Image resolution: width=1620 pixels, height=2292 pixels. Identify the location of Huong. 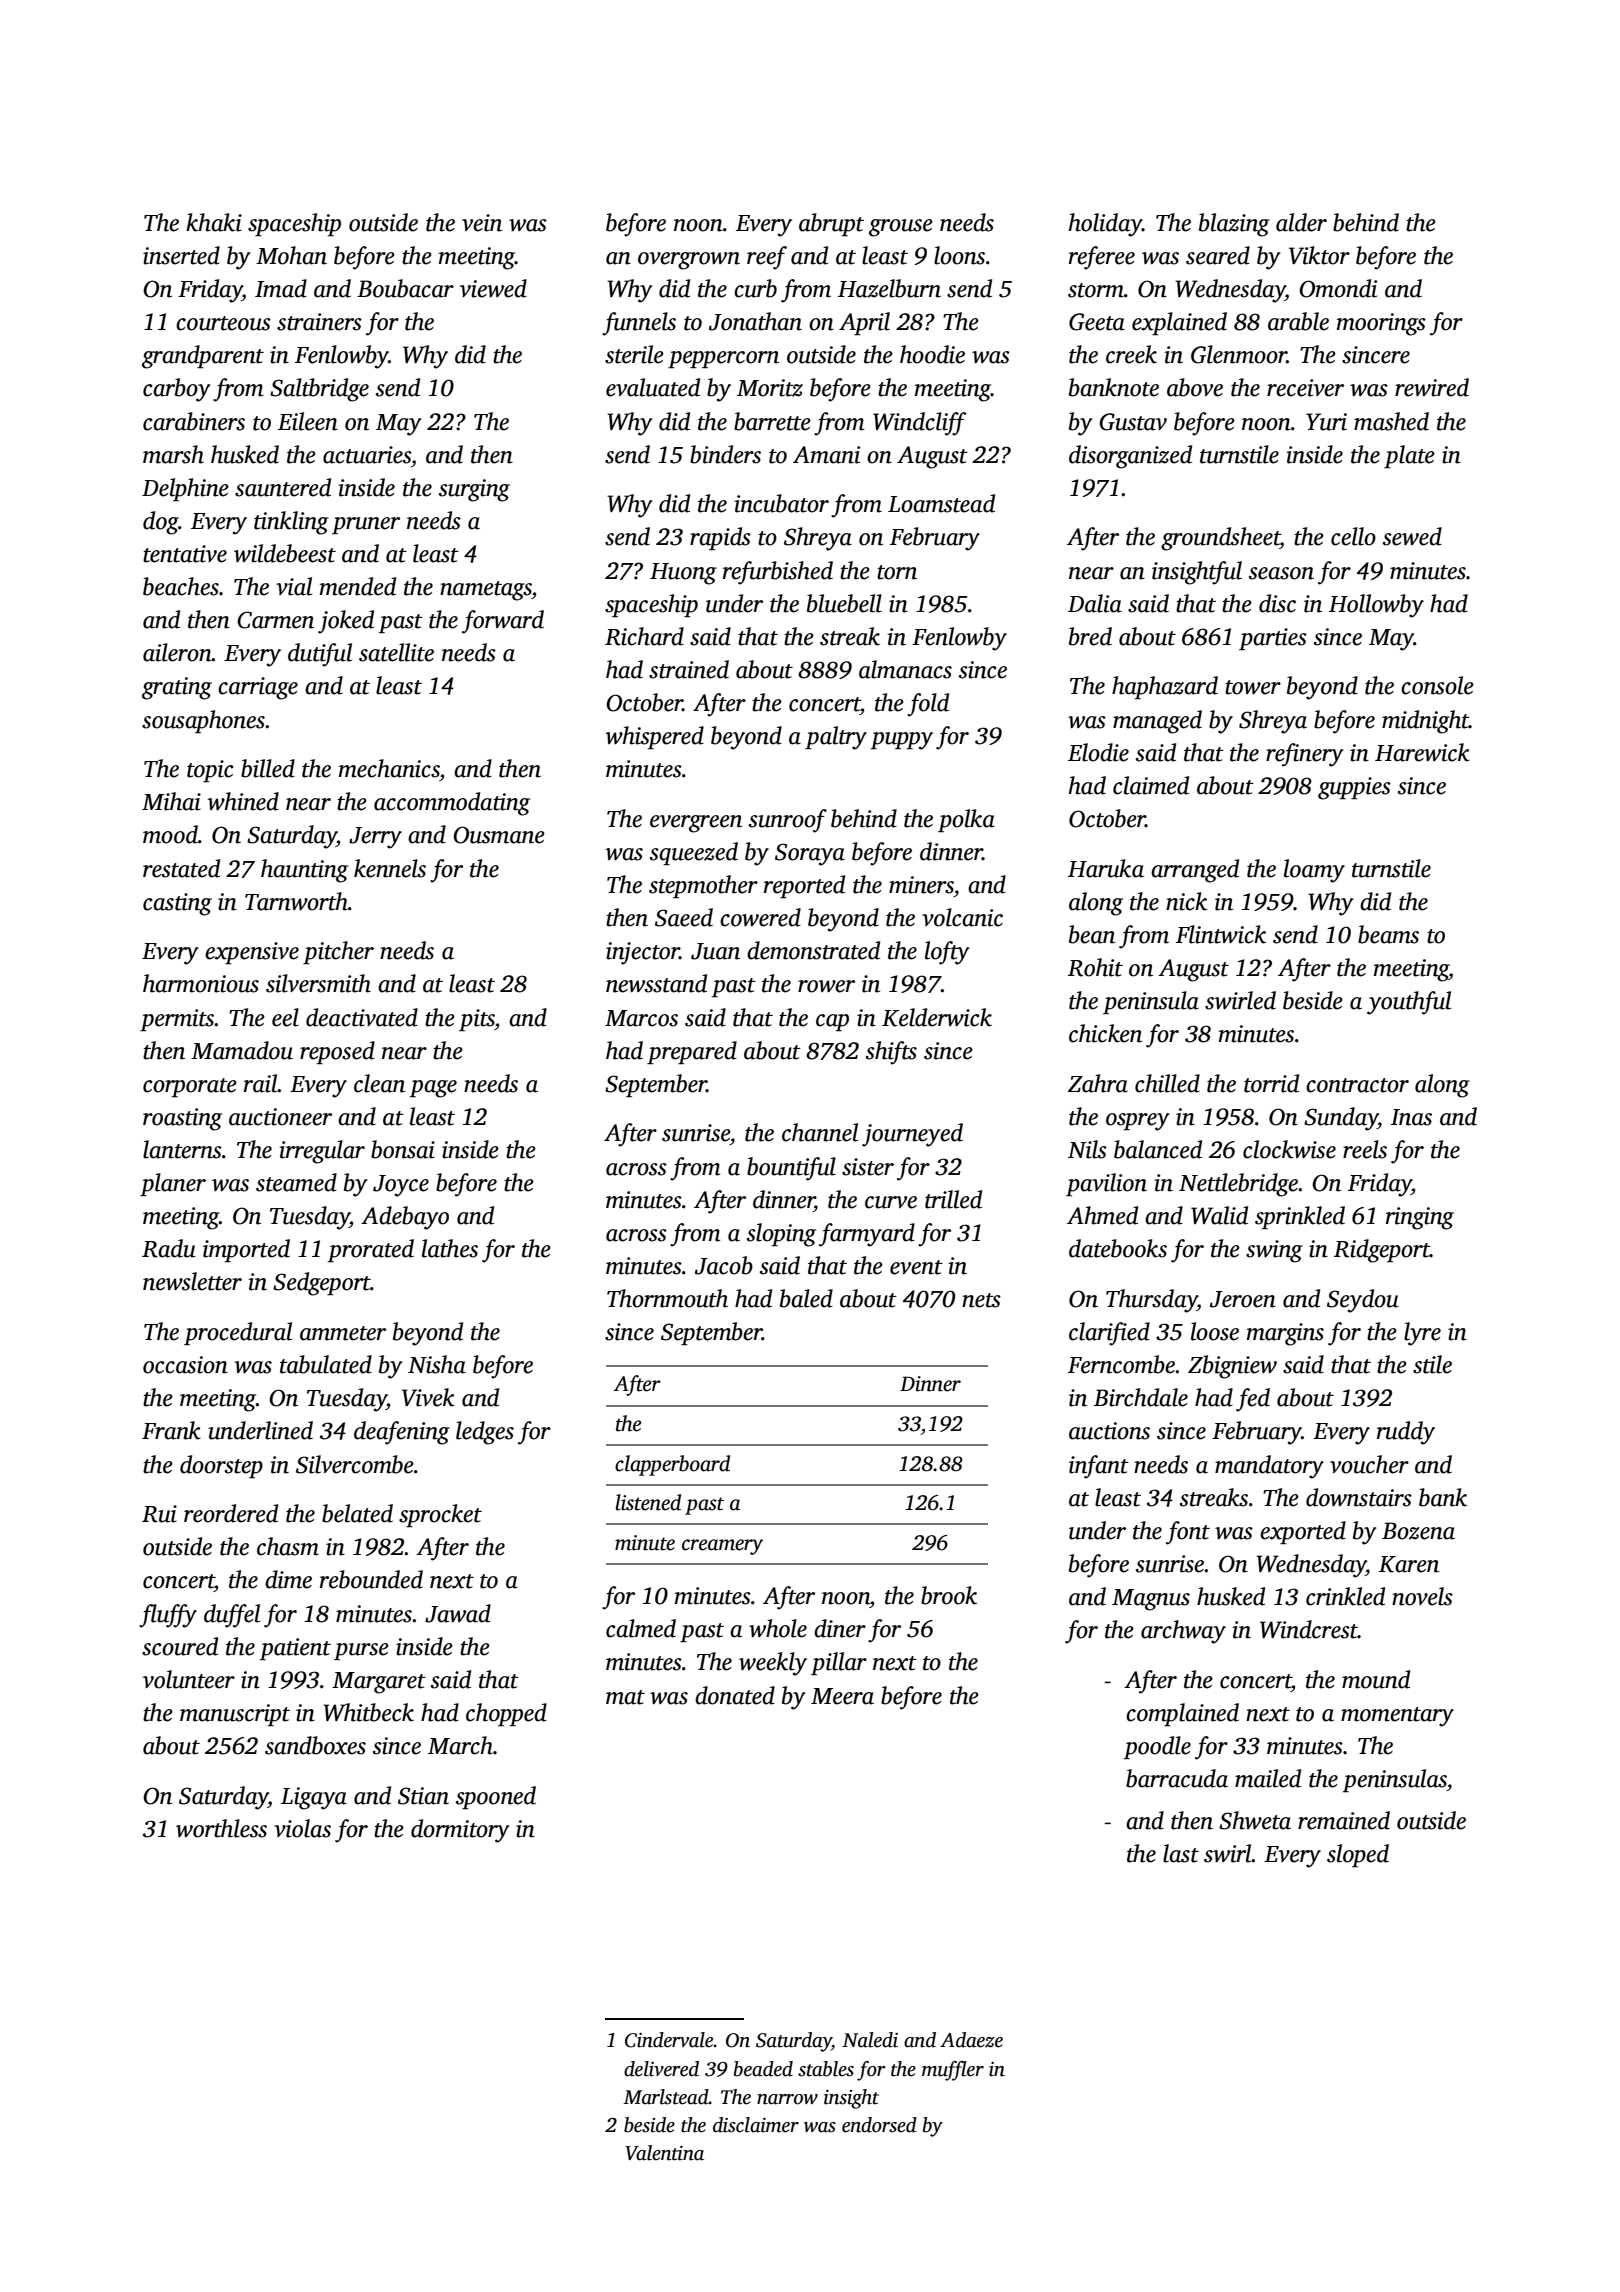
(683, 574).
